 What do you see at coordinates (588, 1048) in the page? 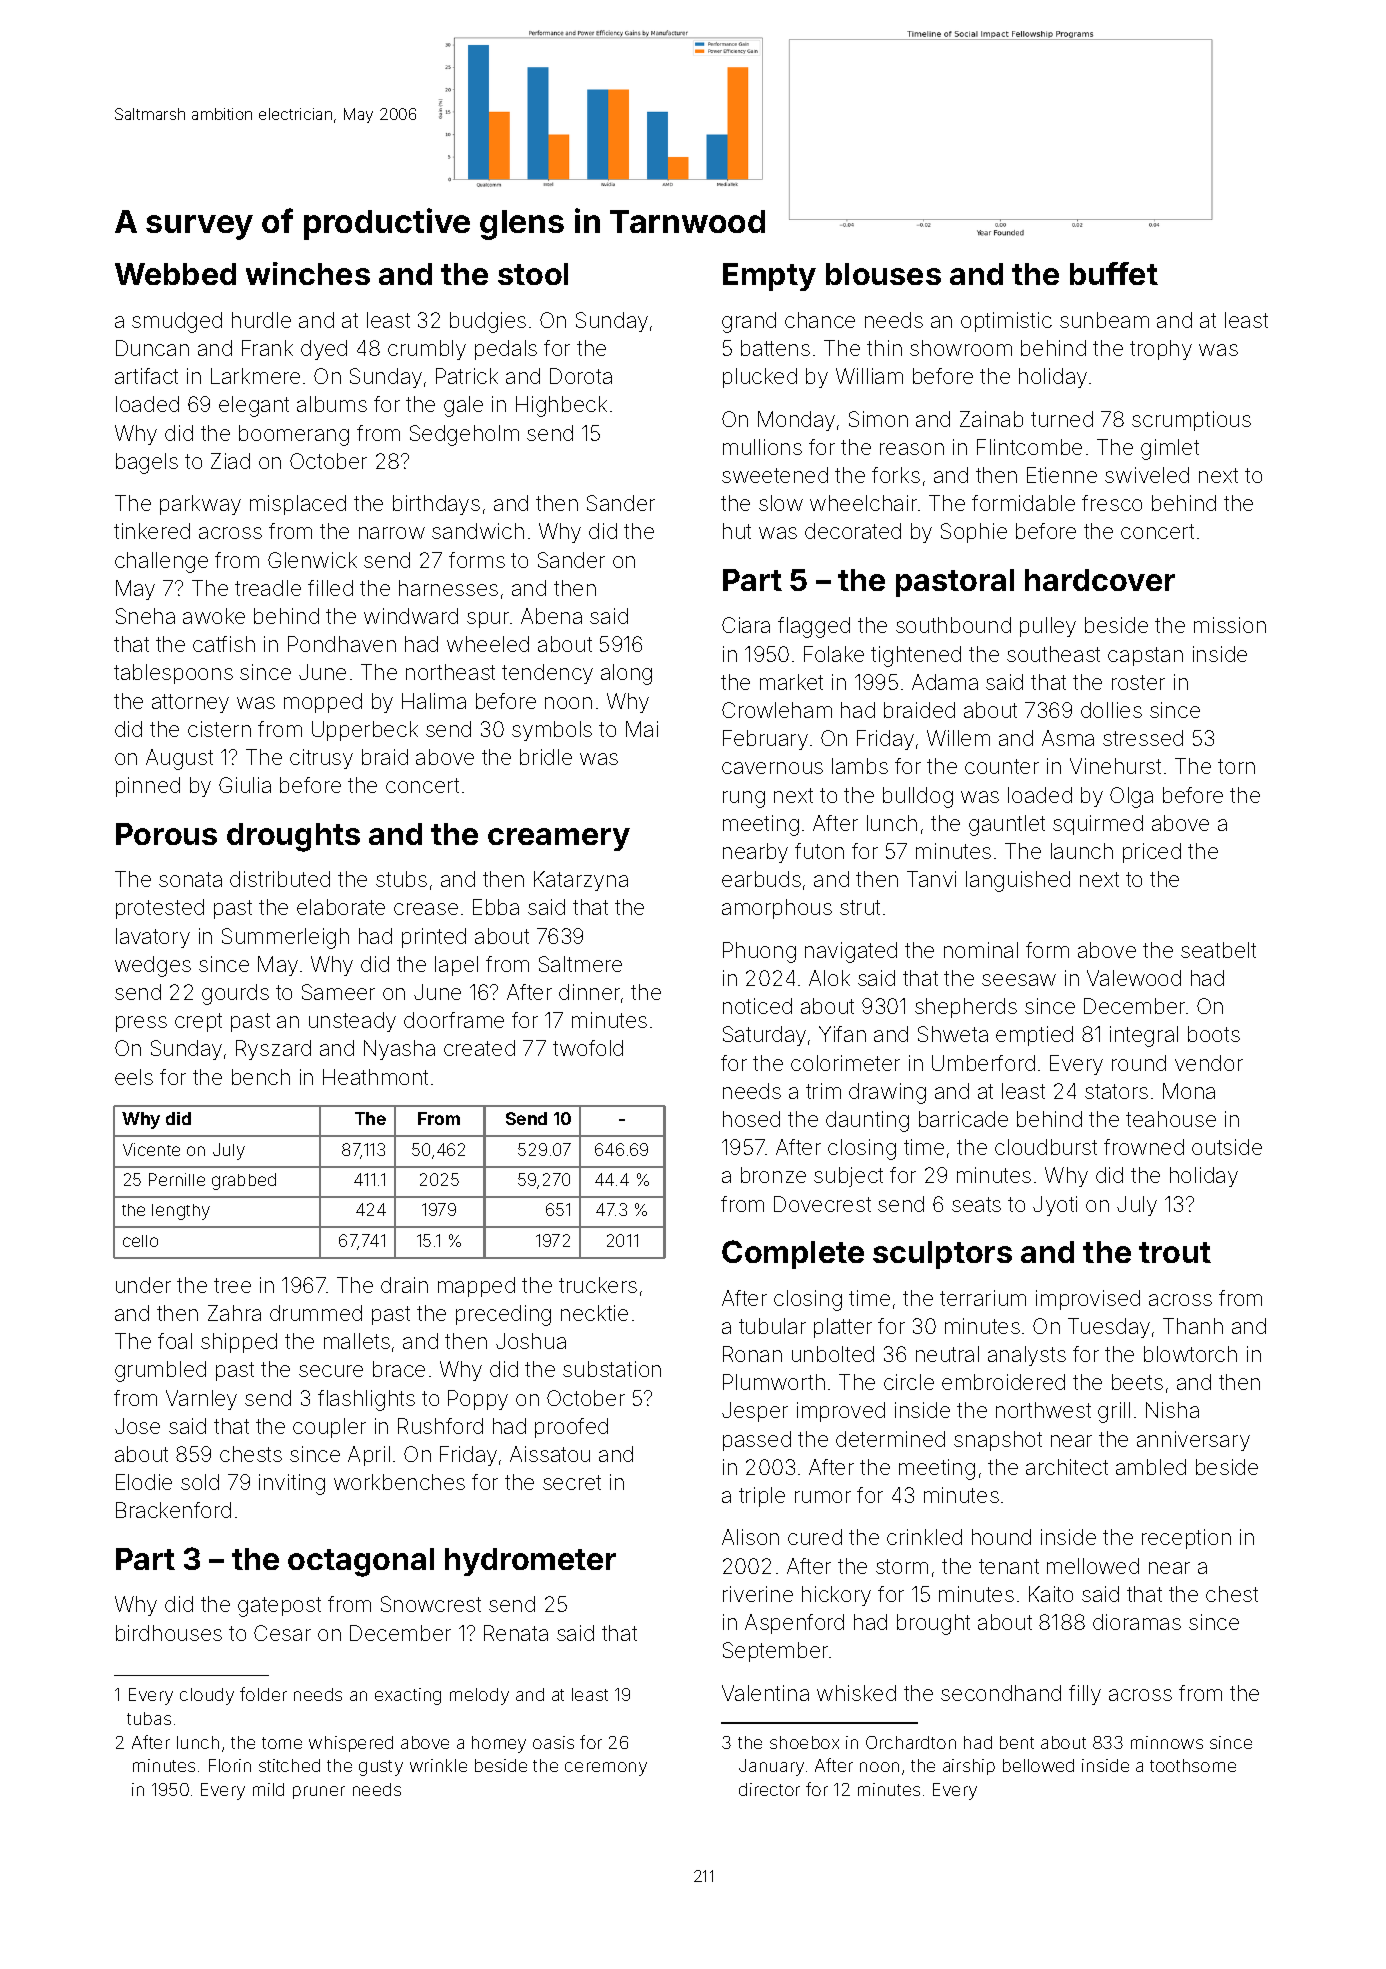
I see `twofold` at bounding box center [588, 1048].
